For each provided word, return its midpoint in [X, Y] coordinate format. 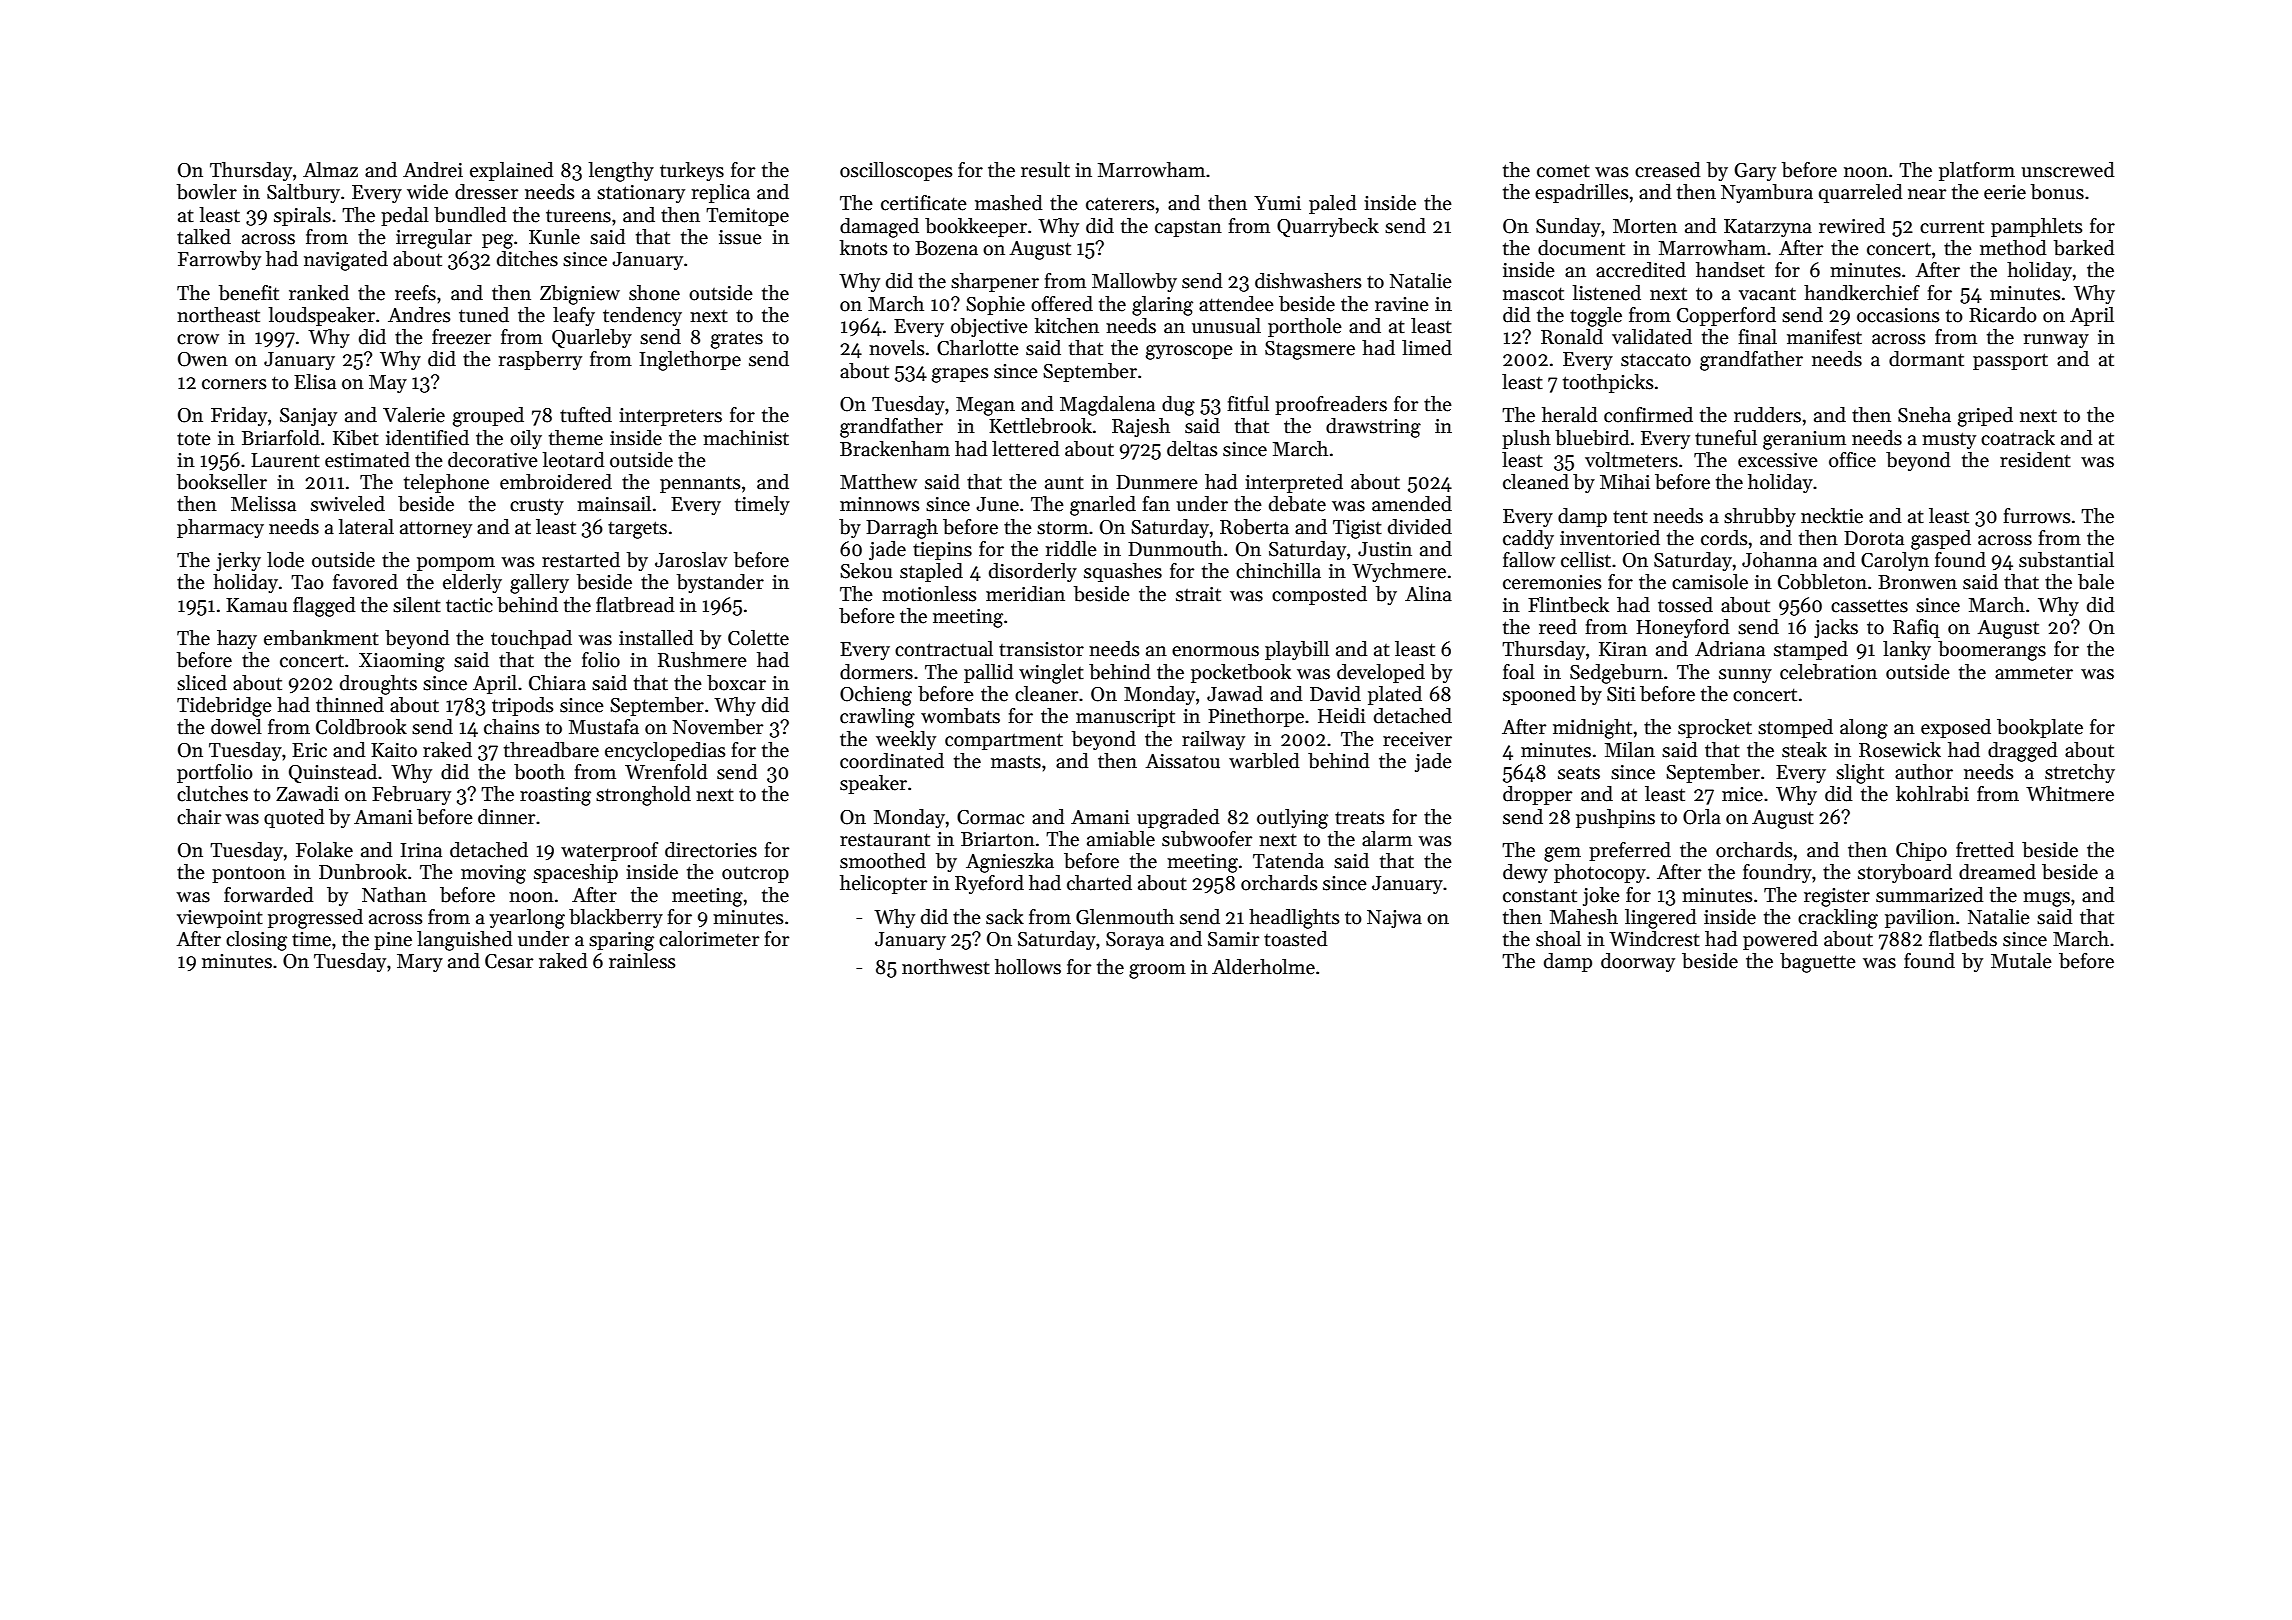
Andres [419, 315]
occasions [1898, 315]
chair [199, 817]
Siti [1621, 694]
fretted [1985, 850]
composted [1319, 595]
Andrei [433, 170]
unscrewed [2068, 170]
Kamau [256, 605]
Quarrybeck [1328, 227]
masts [1016, 762]
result [1045, 170]
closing [256, 941]
